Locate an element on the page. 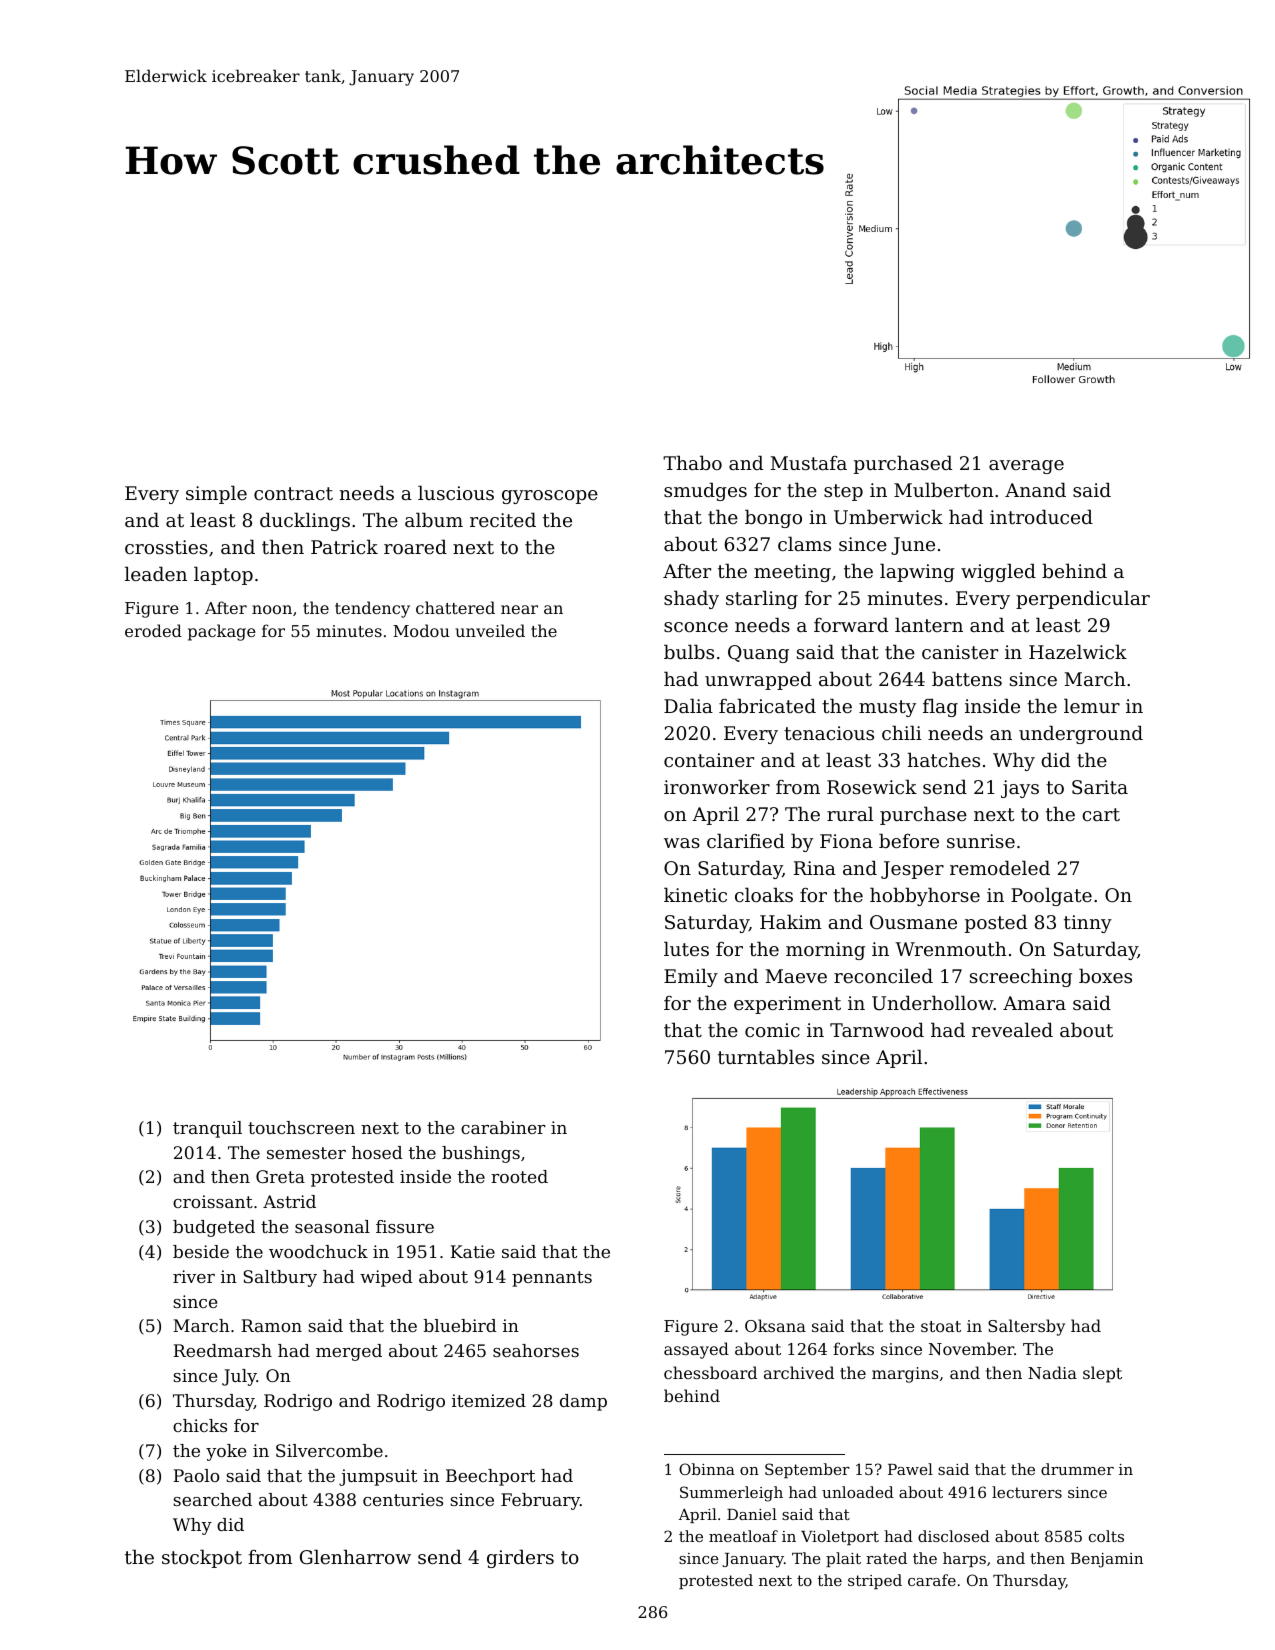 This page has height=1650, width=1275. jays is located at coordinates (1020, 789).
